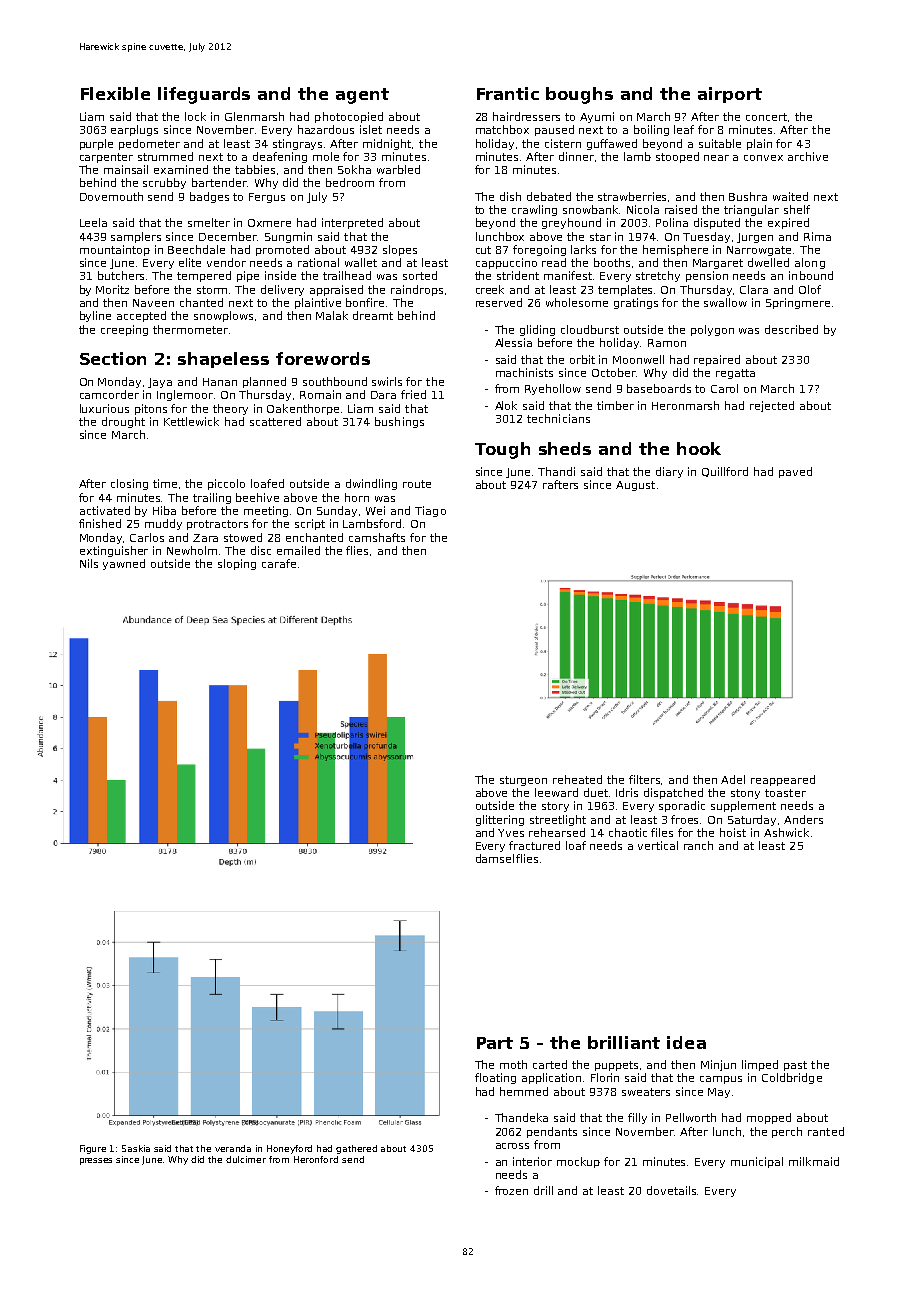 This screenshot has width=924, height=1308. What do you see at coordinates (817, 236) in the screenshot?
I see `Rima` at bounding box center [817, 236].
